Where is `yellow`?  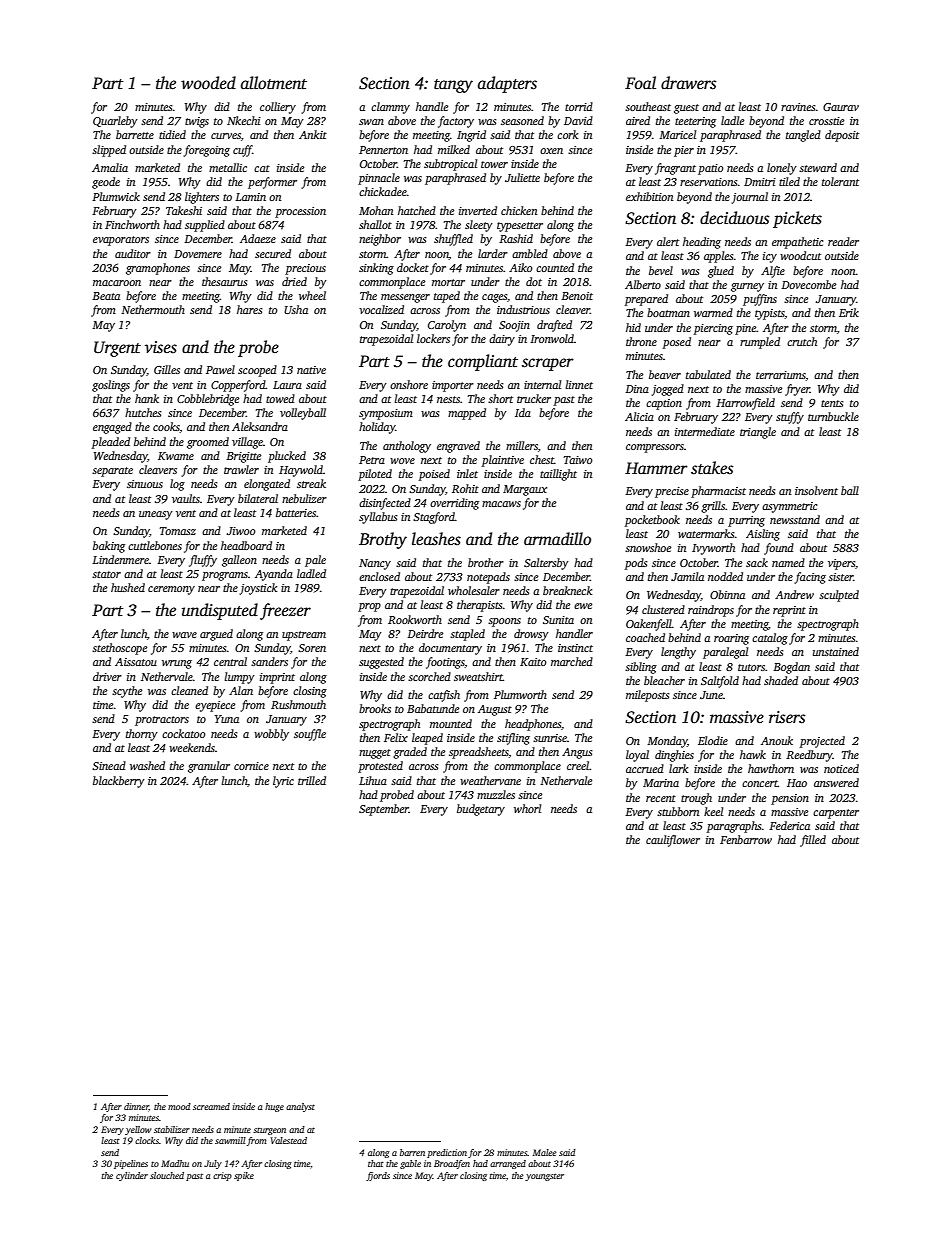
yellow is located at coordinates (138, 1130).
